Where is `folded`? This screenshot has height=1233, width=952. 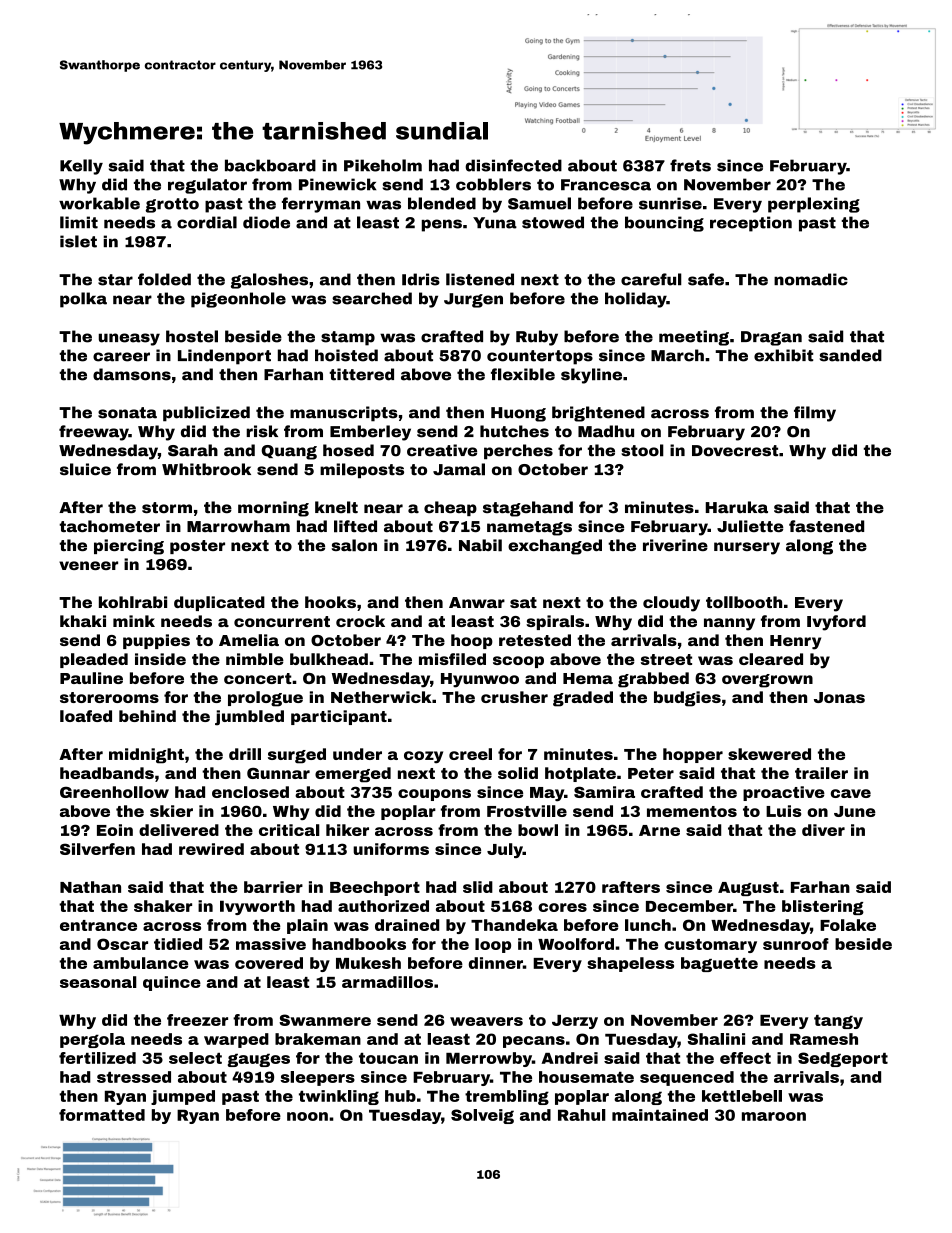 folded is located at coordinates (164, 279).
